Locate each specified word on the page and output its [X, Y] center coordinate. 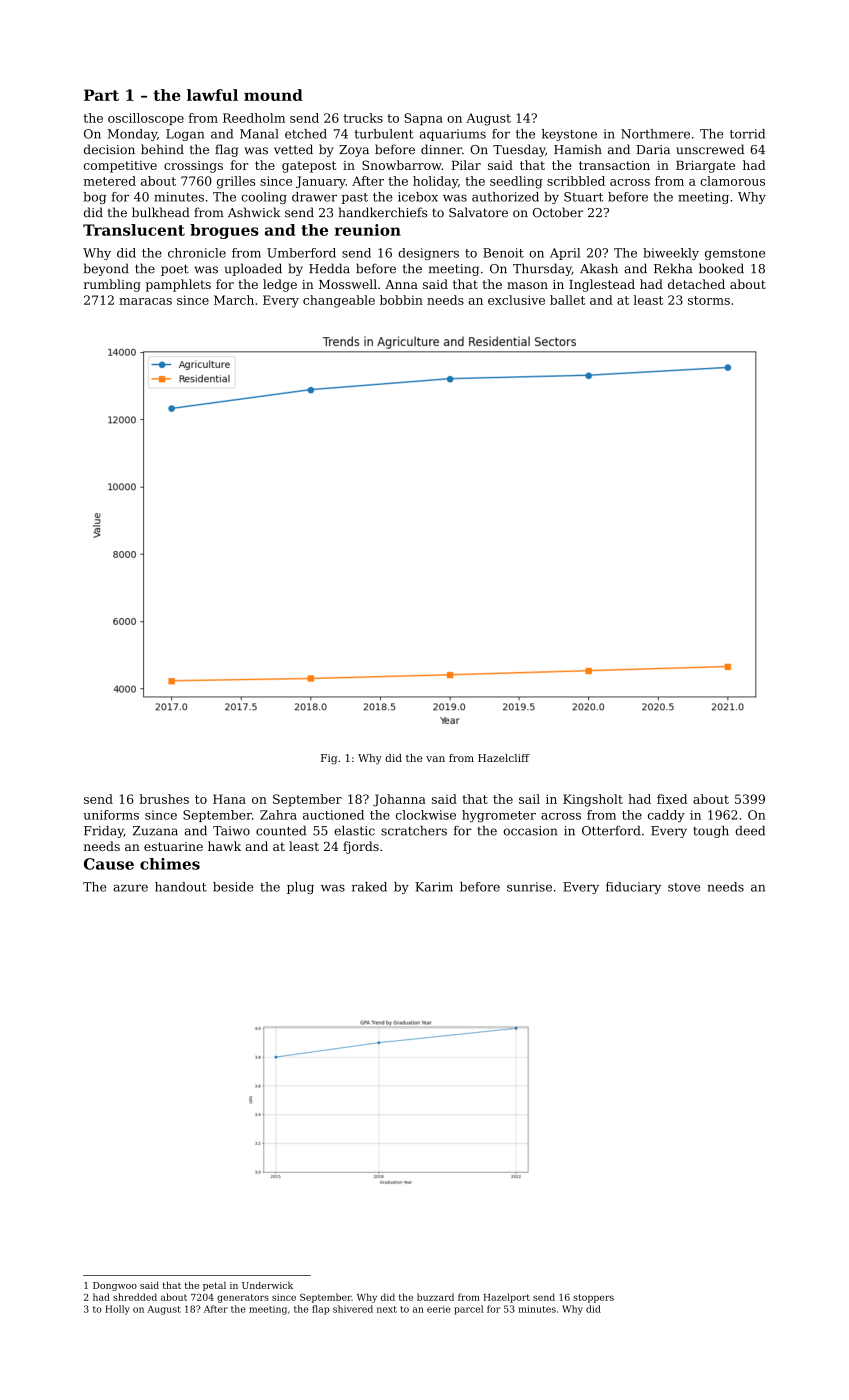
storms [709, 300]
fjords [361, 847]
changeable [339, 301]
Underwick [267, 1285]
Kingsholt [593, 800]
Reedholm [254, 118]
